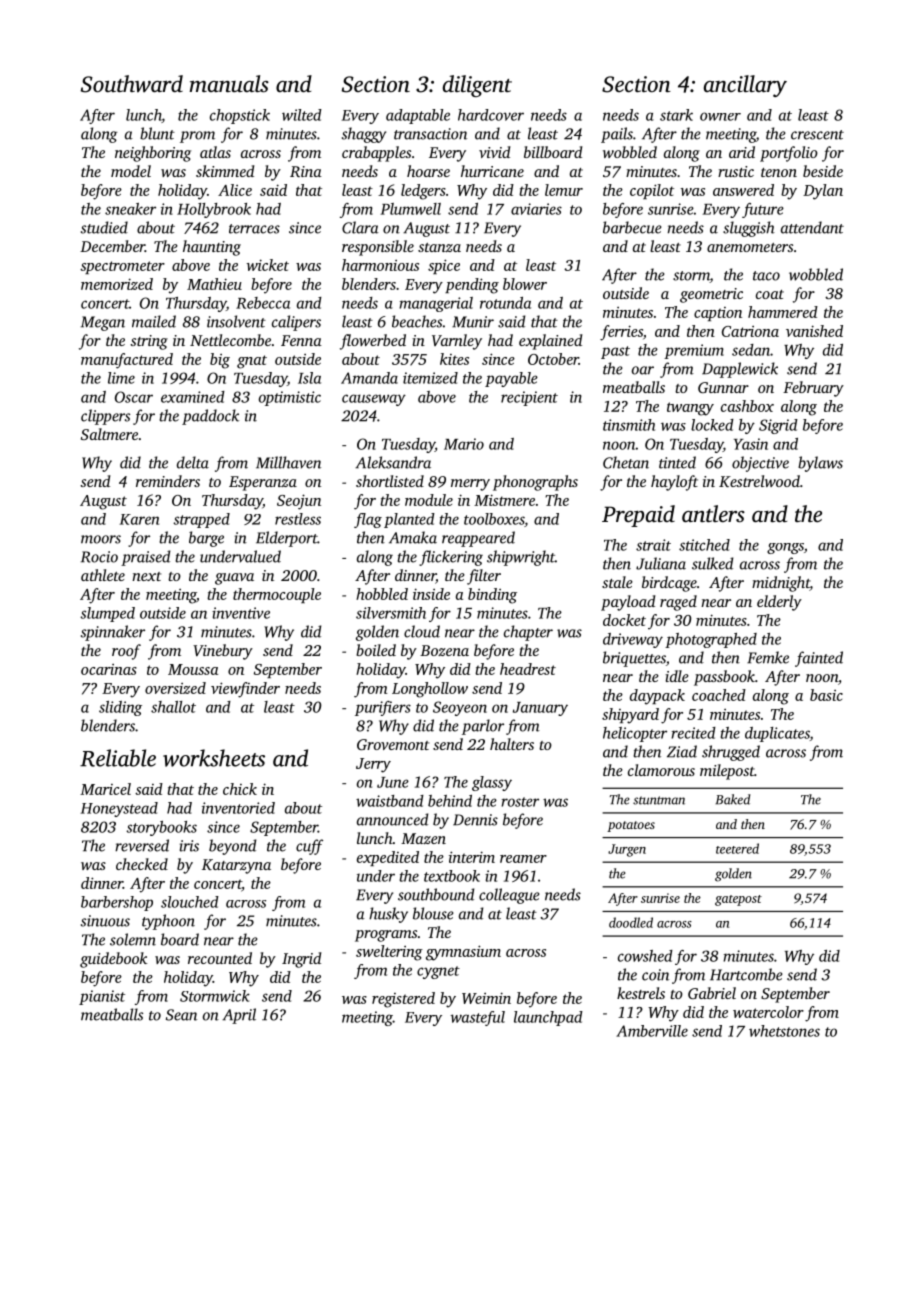 The width and height of the screenshot is (924, 1308). Describe the element at coordinates (215, 152) in the screenshot. I see `atlas` at that location.
